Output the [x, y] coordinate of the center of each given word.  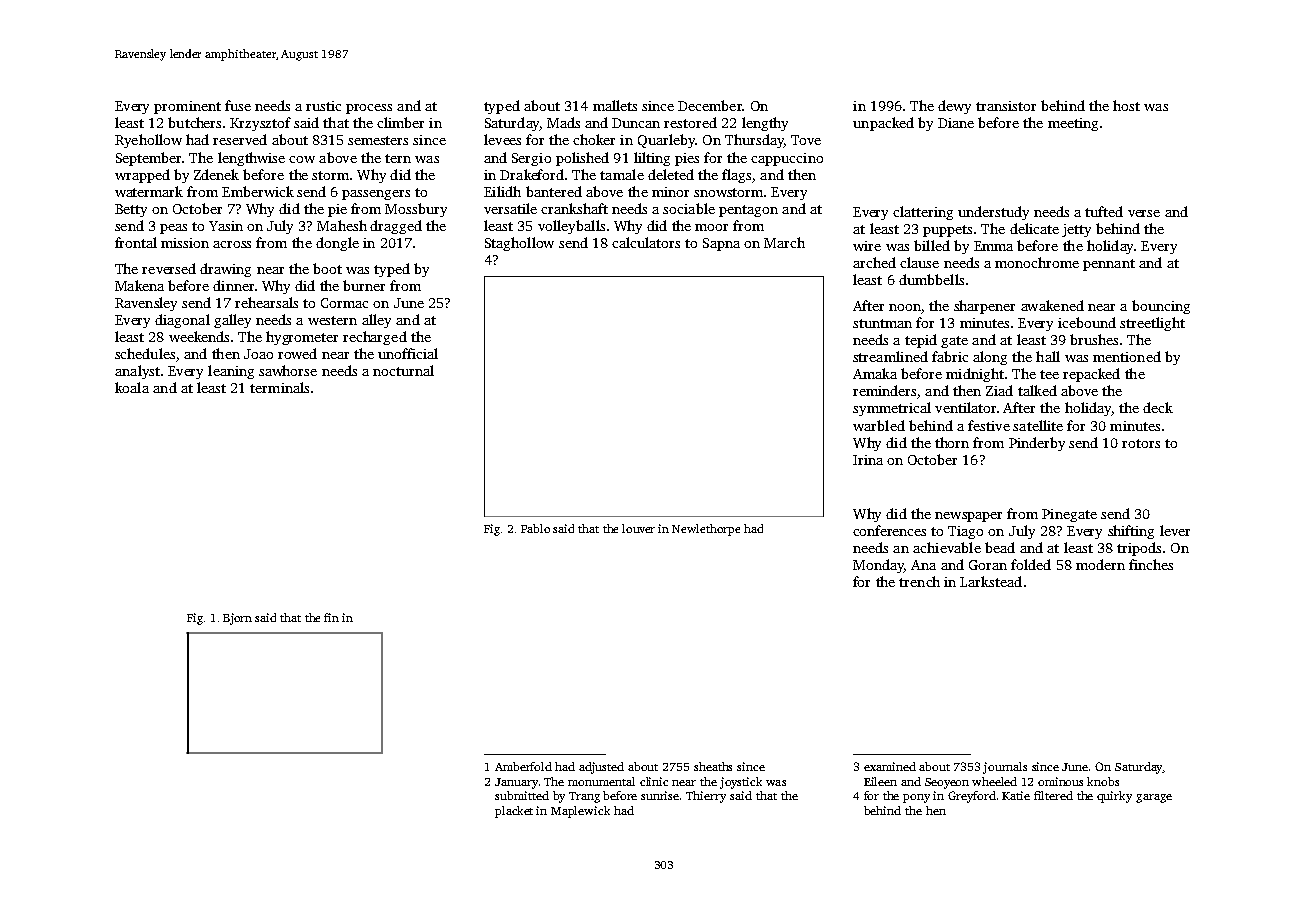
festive [989, 425]
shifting [1131, 532]
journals [1005, 768]
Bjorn [237, 619]
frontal [136, 242]
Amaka [875, 373]
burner [364, 285]
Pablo [535, 528]
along [990, 358]
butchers [194, 122]
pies [687, 159]
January [516, 783]
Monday [878, 566]
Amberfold [523, 766]
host [1126, 105]
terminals [279, 387]
